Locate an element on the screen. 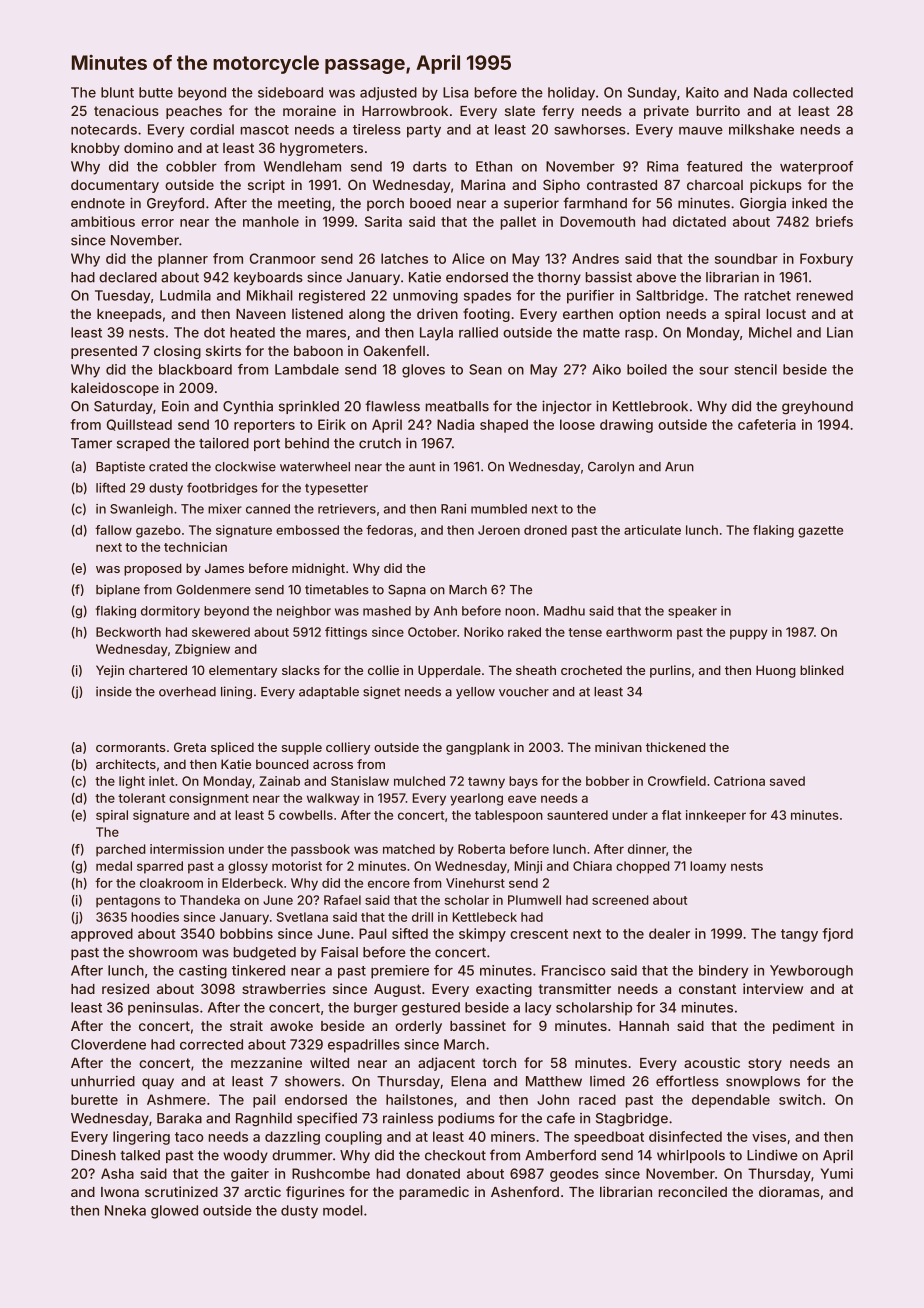  Nneka is located at coordinates (125, 1210).
